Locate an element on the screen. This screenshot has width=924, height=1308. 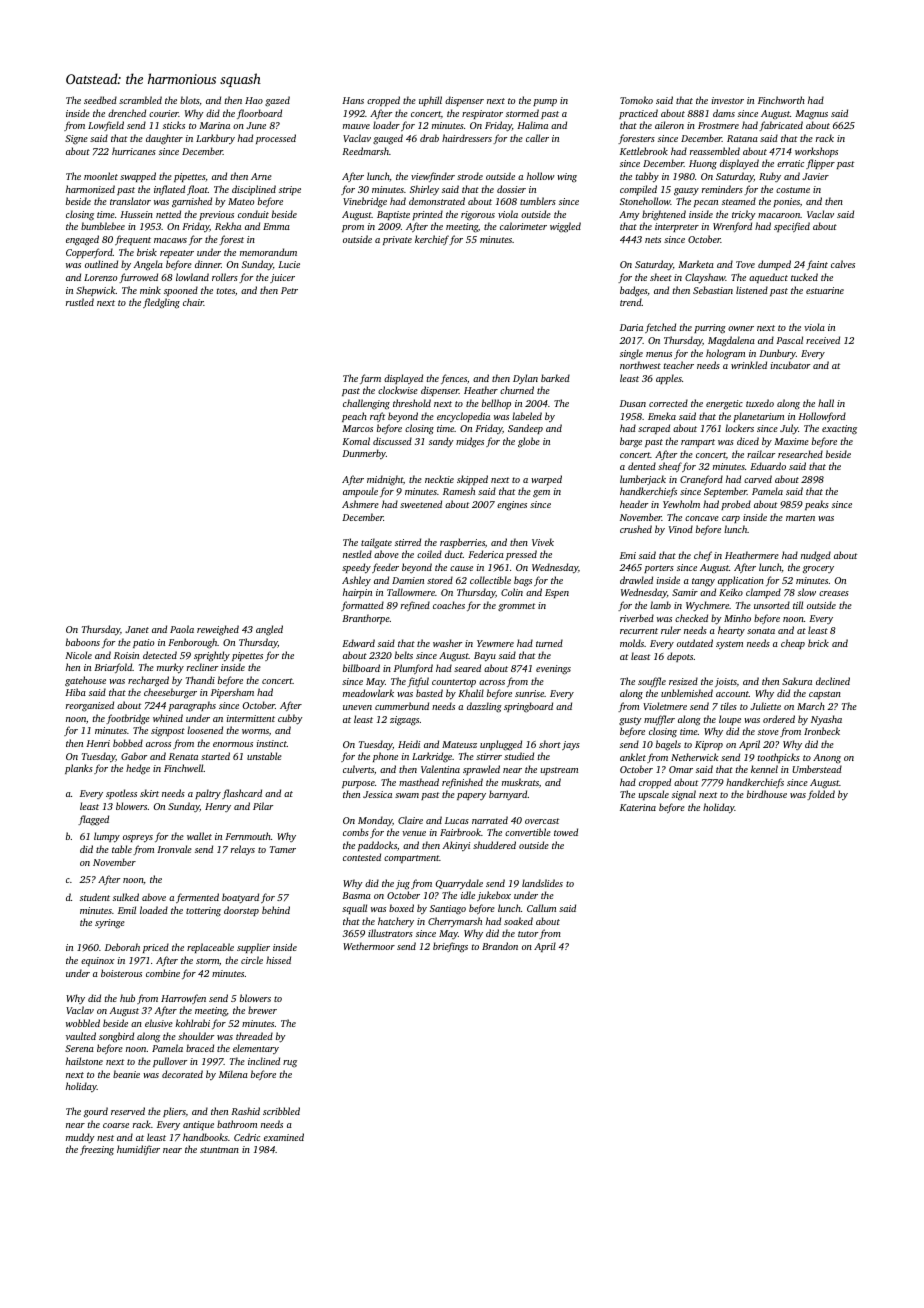
Keiko is located at coordinates (731, 592).
